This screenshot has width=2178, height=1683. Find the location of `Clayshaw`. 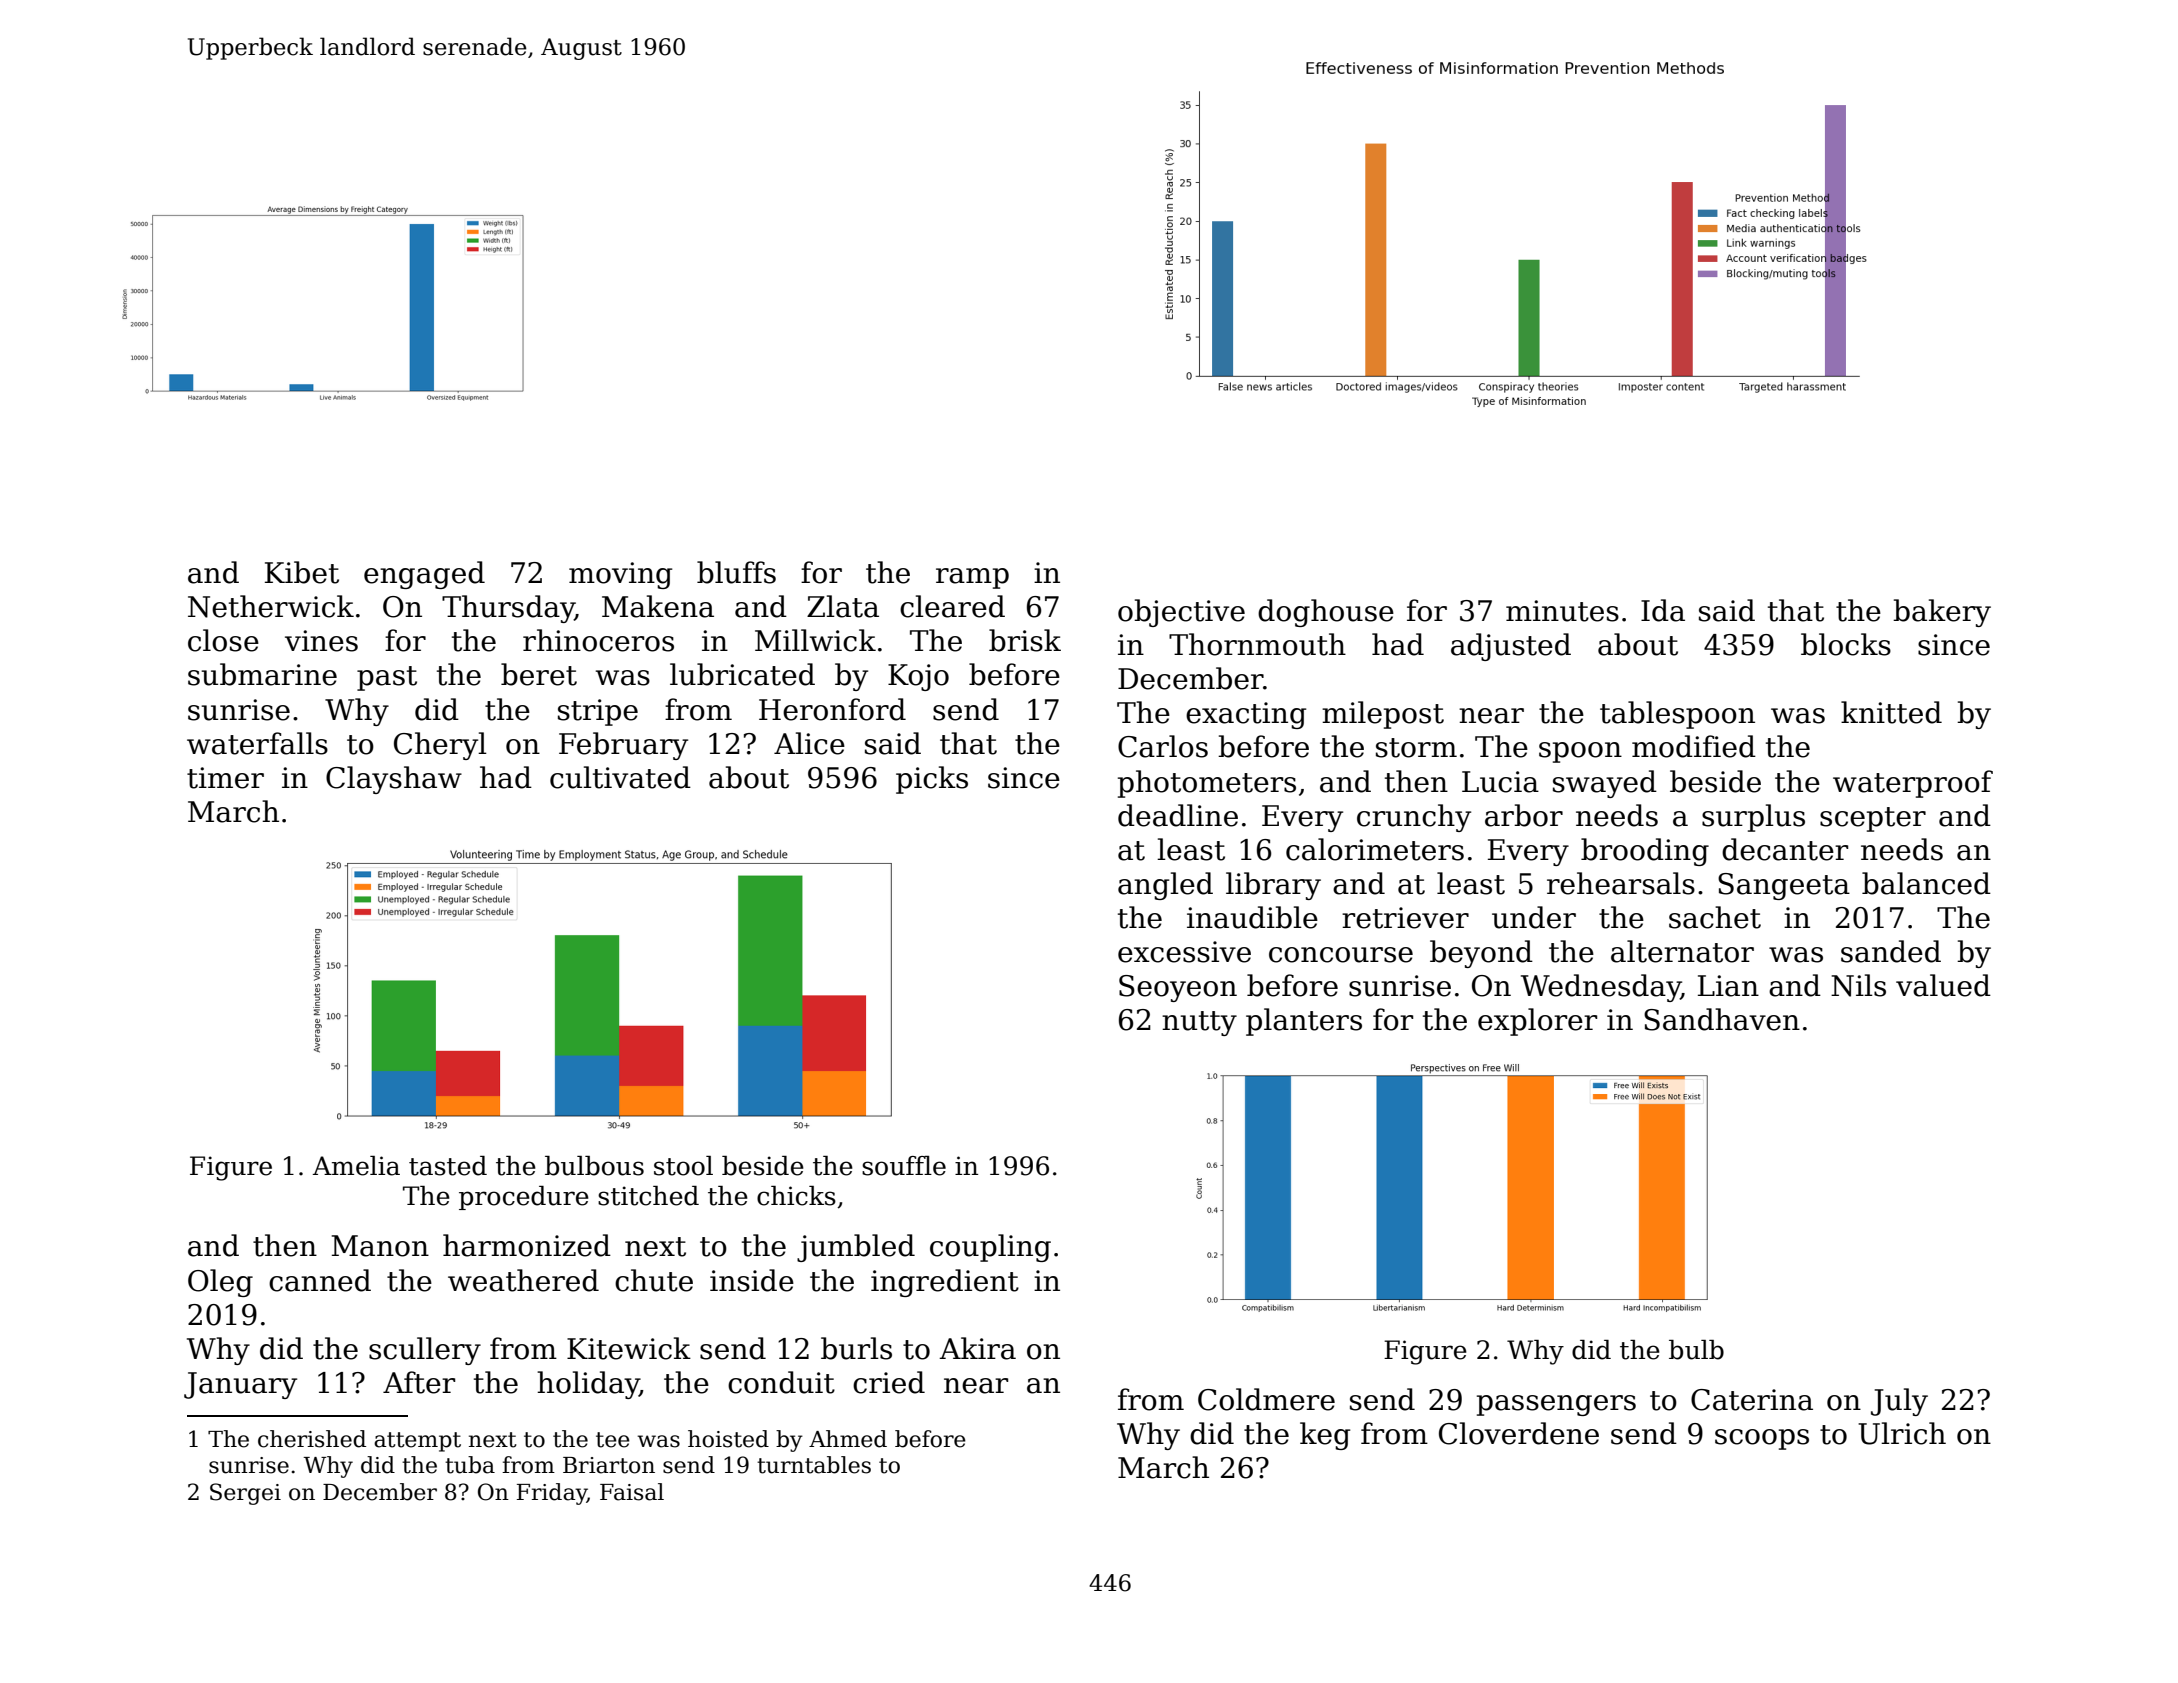

Clayshaw is located at coordinates (394, 780).
